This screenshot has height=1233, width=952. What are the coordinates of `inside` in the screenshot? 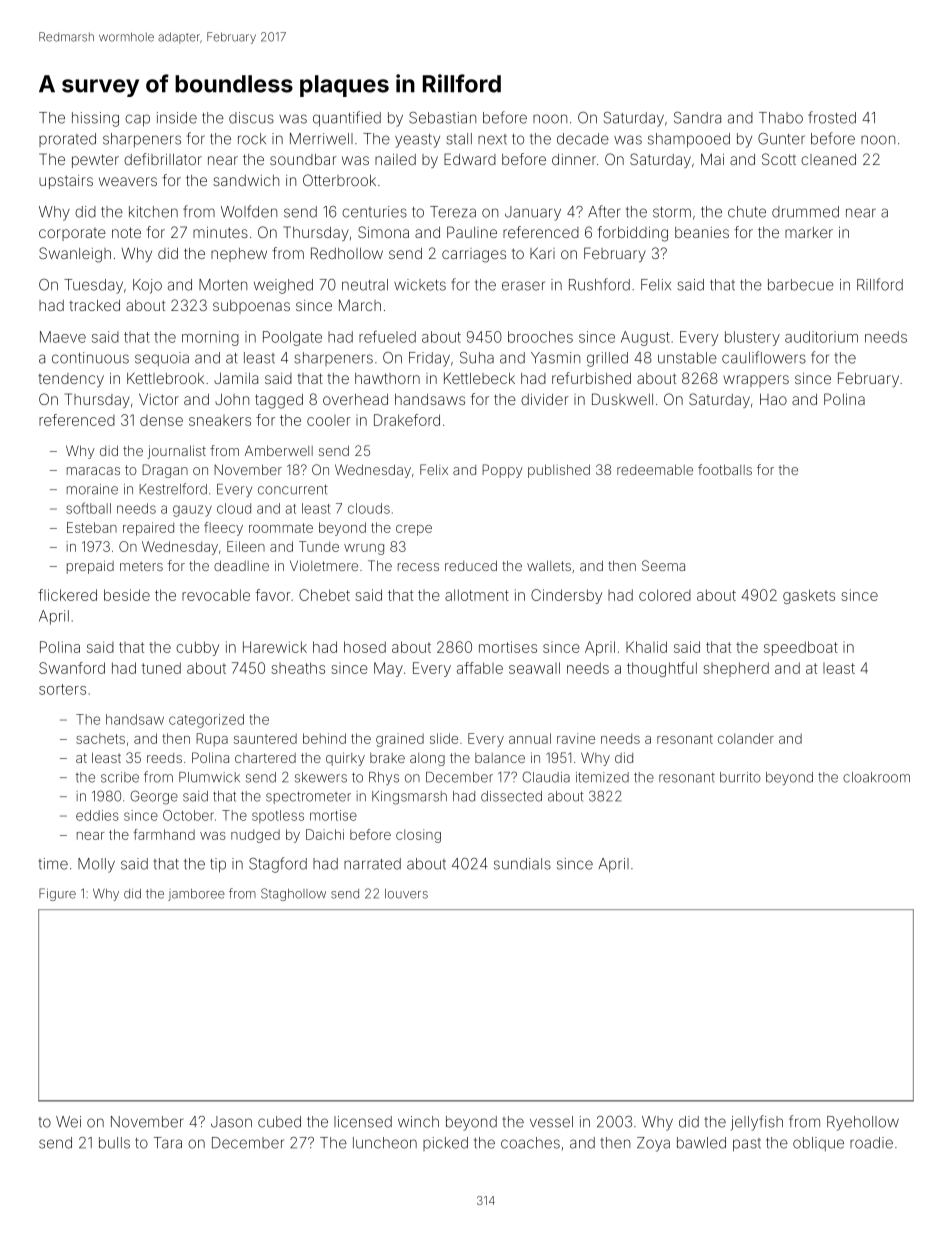 It's located at (177, 118).
